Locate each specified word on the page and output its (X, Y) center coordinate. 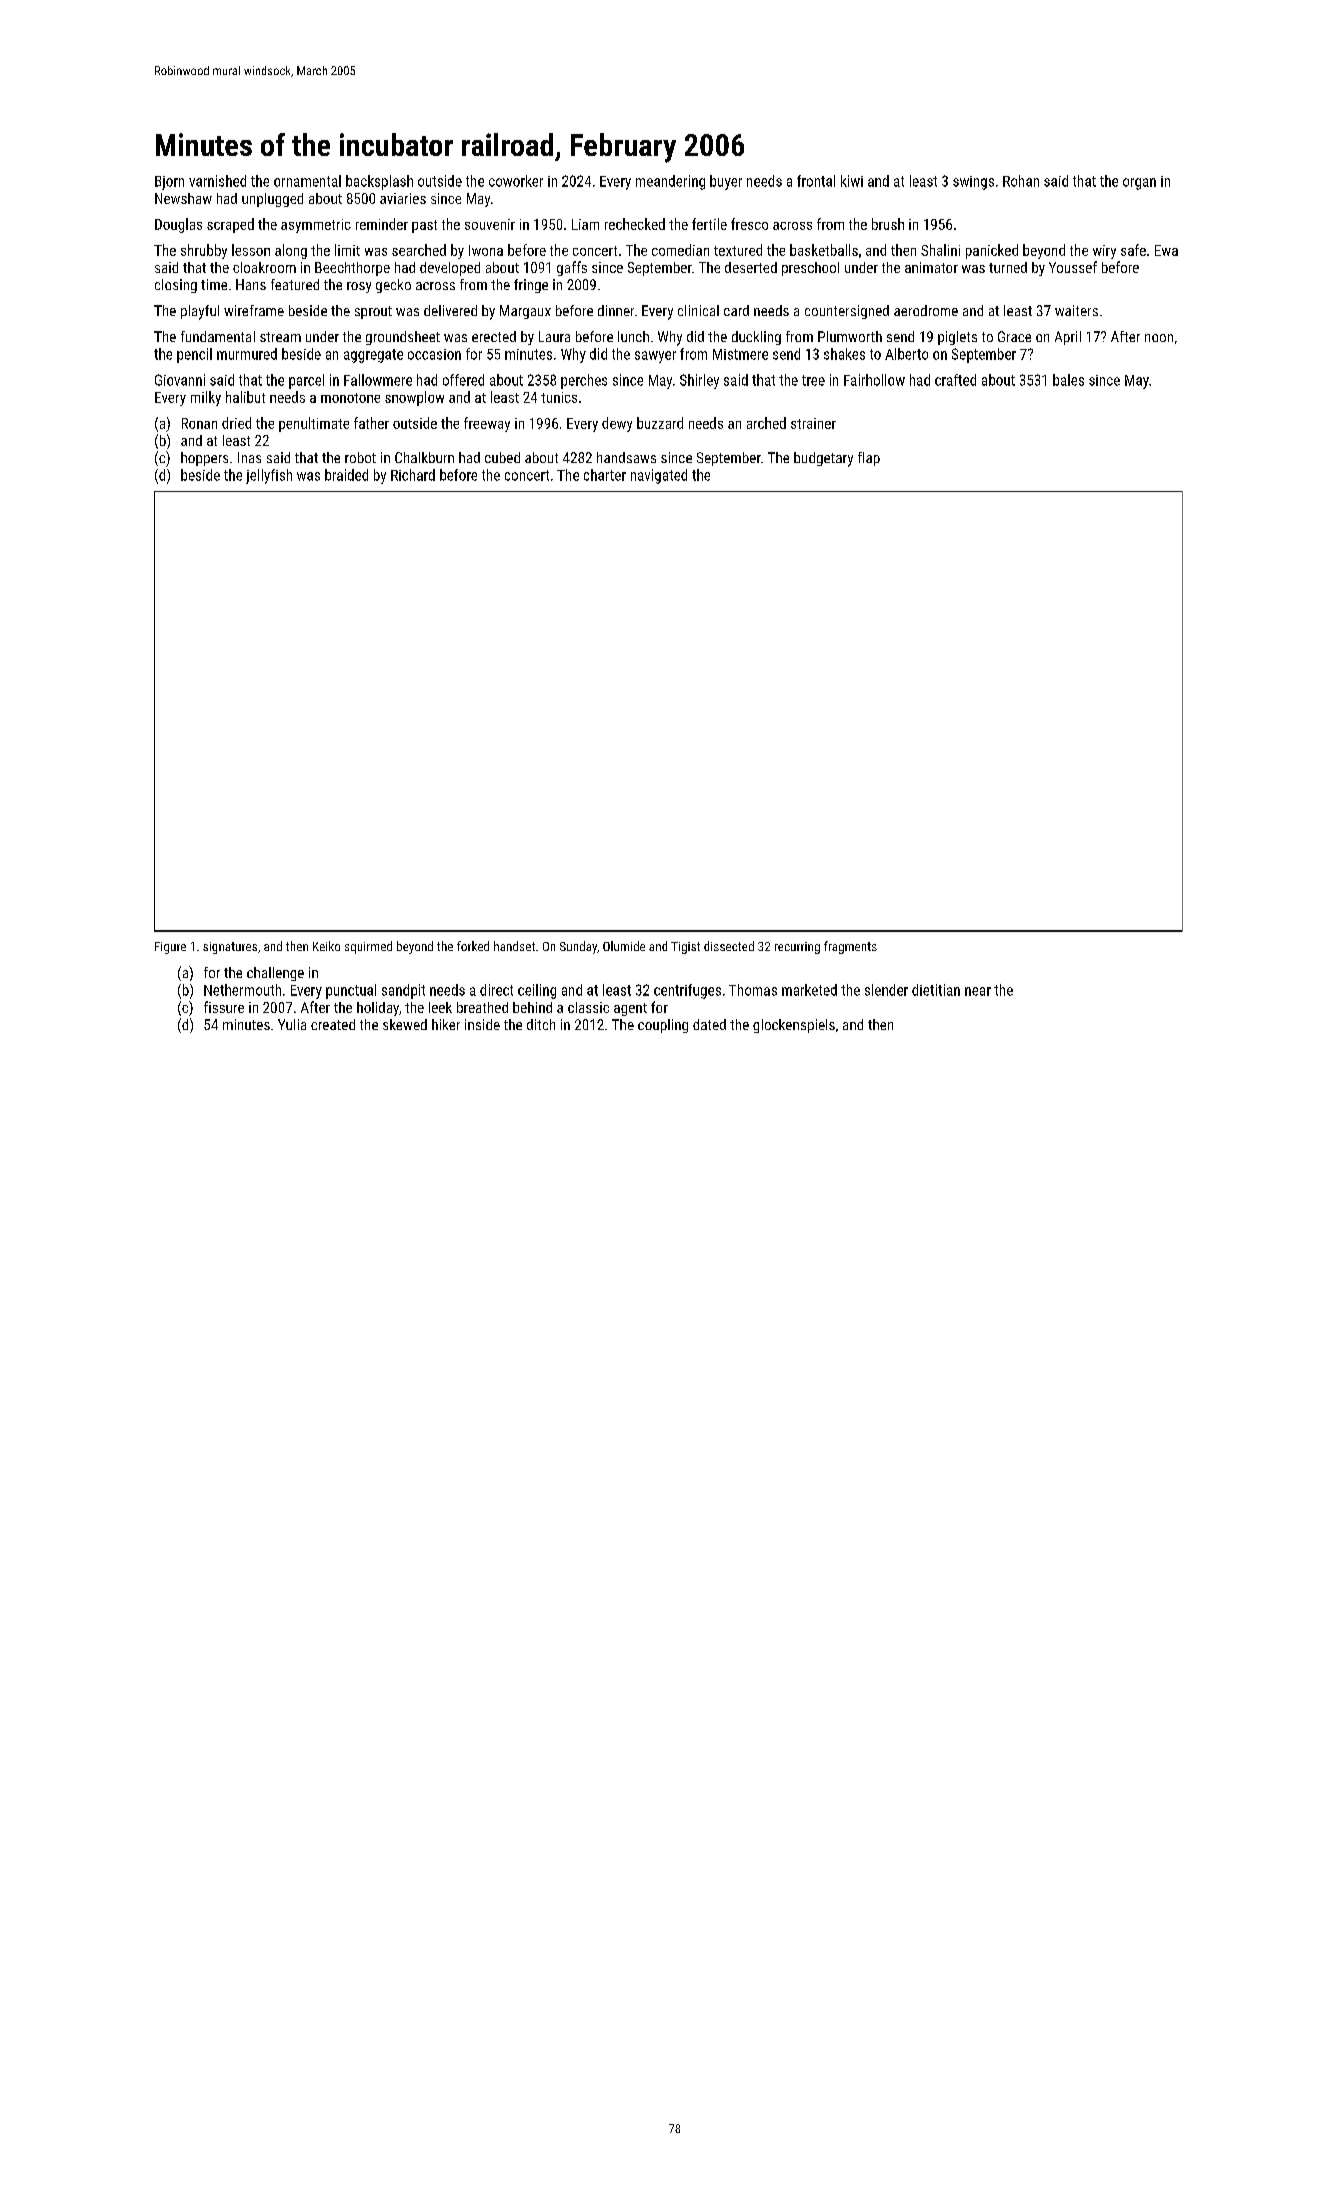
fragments (850, 947)
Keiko (326, 946)
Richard (413, 475)
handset (514, 946)
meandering (670, 182)
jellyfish (269, 476)
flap (869, 459)
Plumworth (850, 336)
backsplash (379, 182)
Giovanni (180, 380)
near (978, 991)
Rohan (1021, 181)
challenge (275, 974)
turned (1008, 267)
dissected (729, 946)
